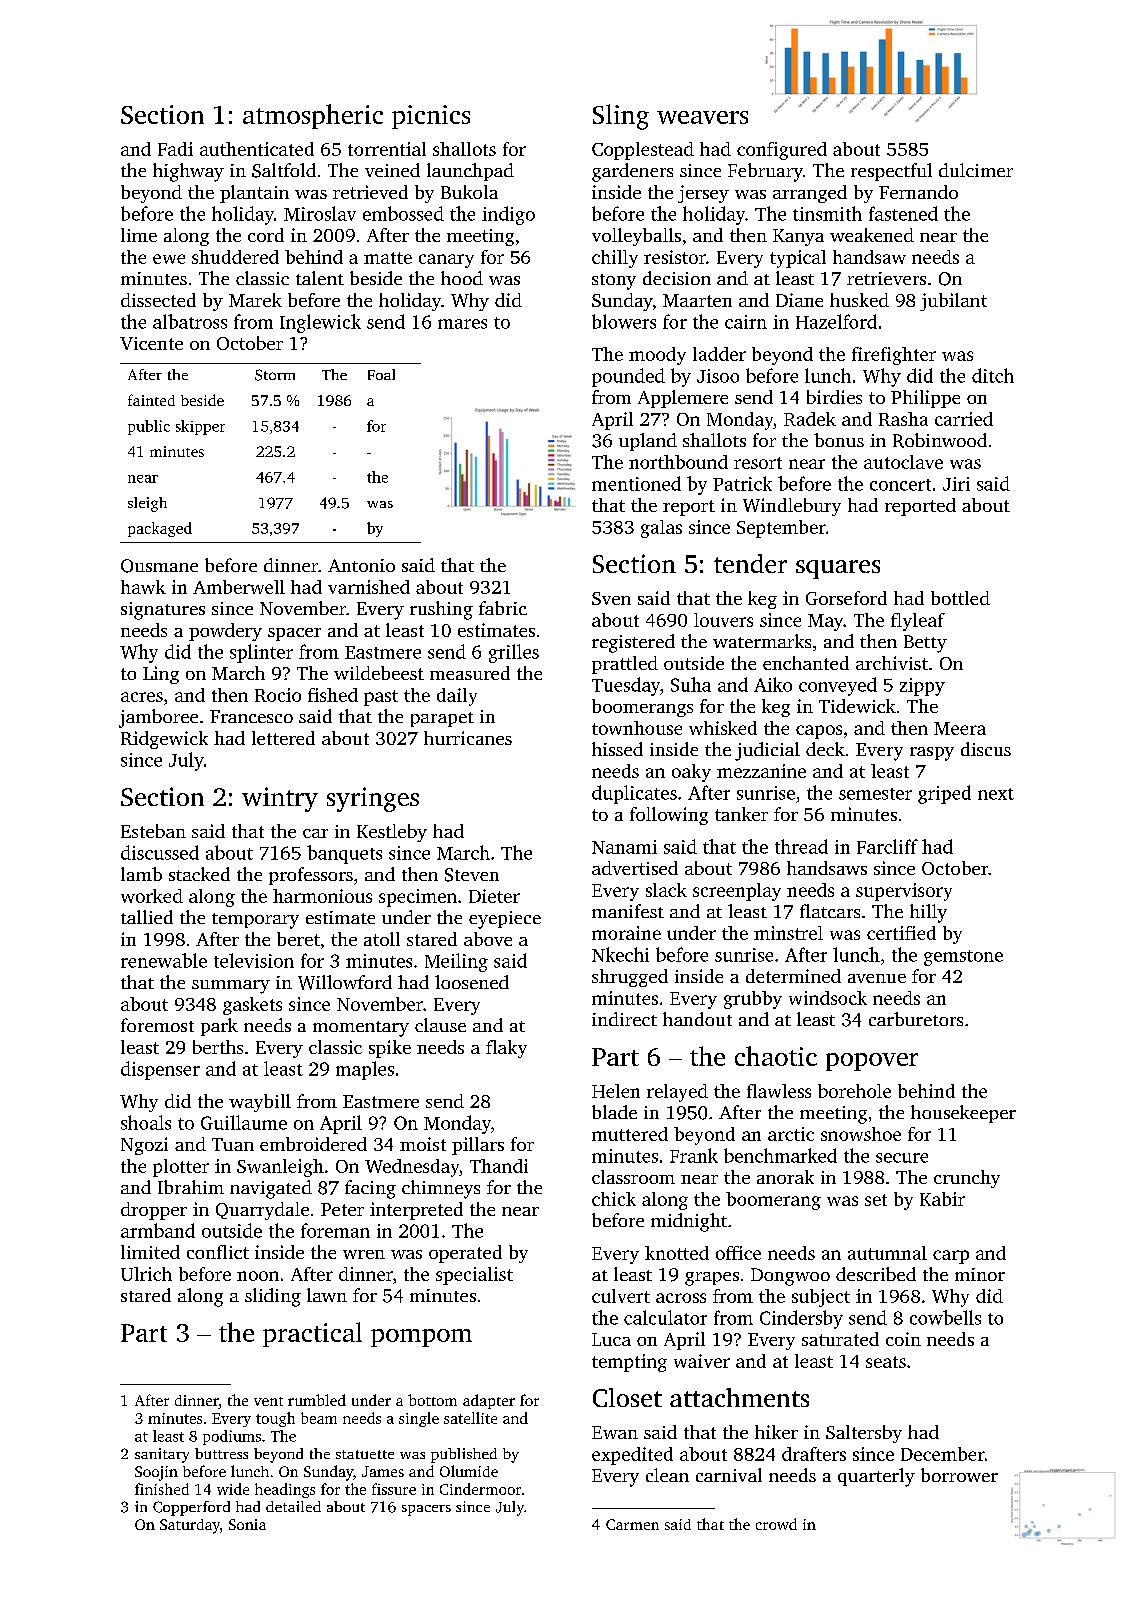 This document has width=1137, height=1609. I want to click on Copperford, so click(191, 1508).
